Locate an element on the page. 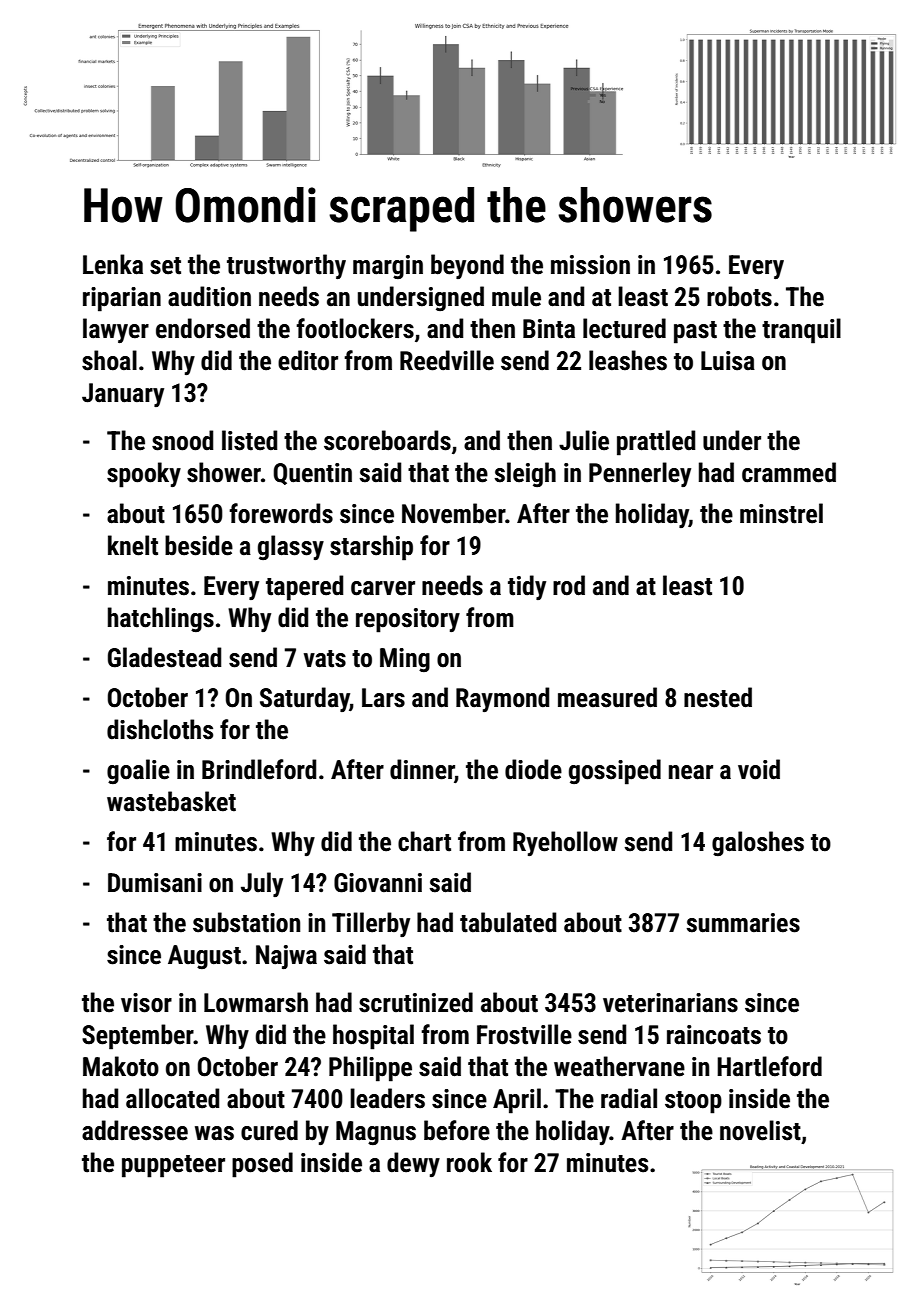 The image size is (924, 1311). hatchlings is located at coordinates (161, 620).
